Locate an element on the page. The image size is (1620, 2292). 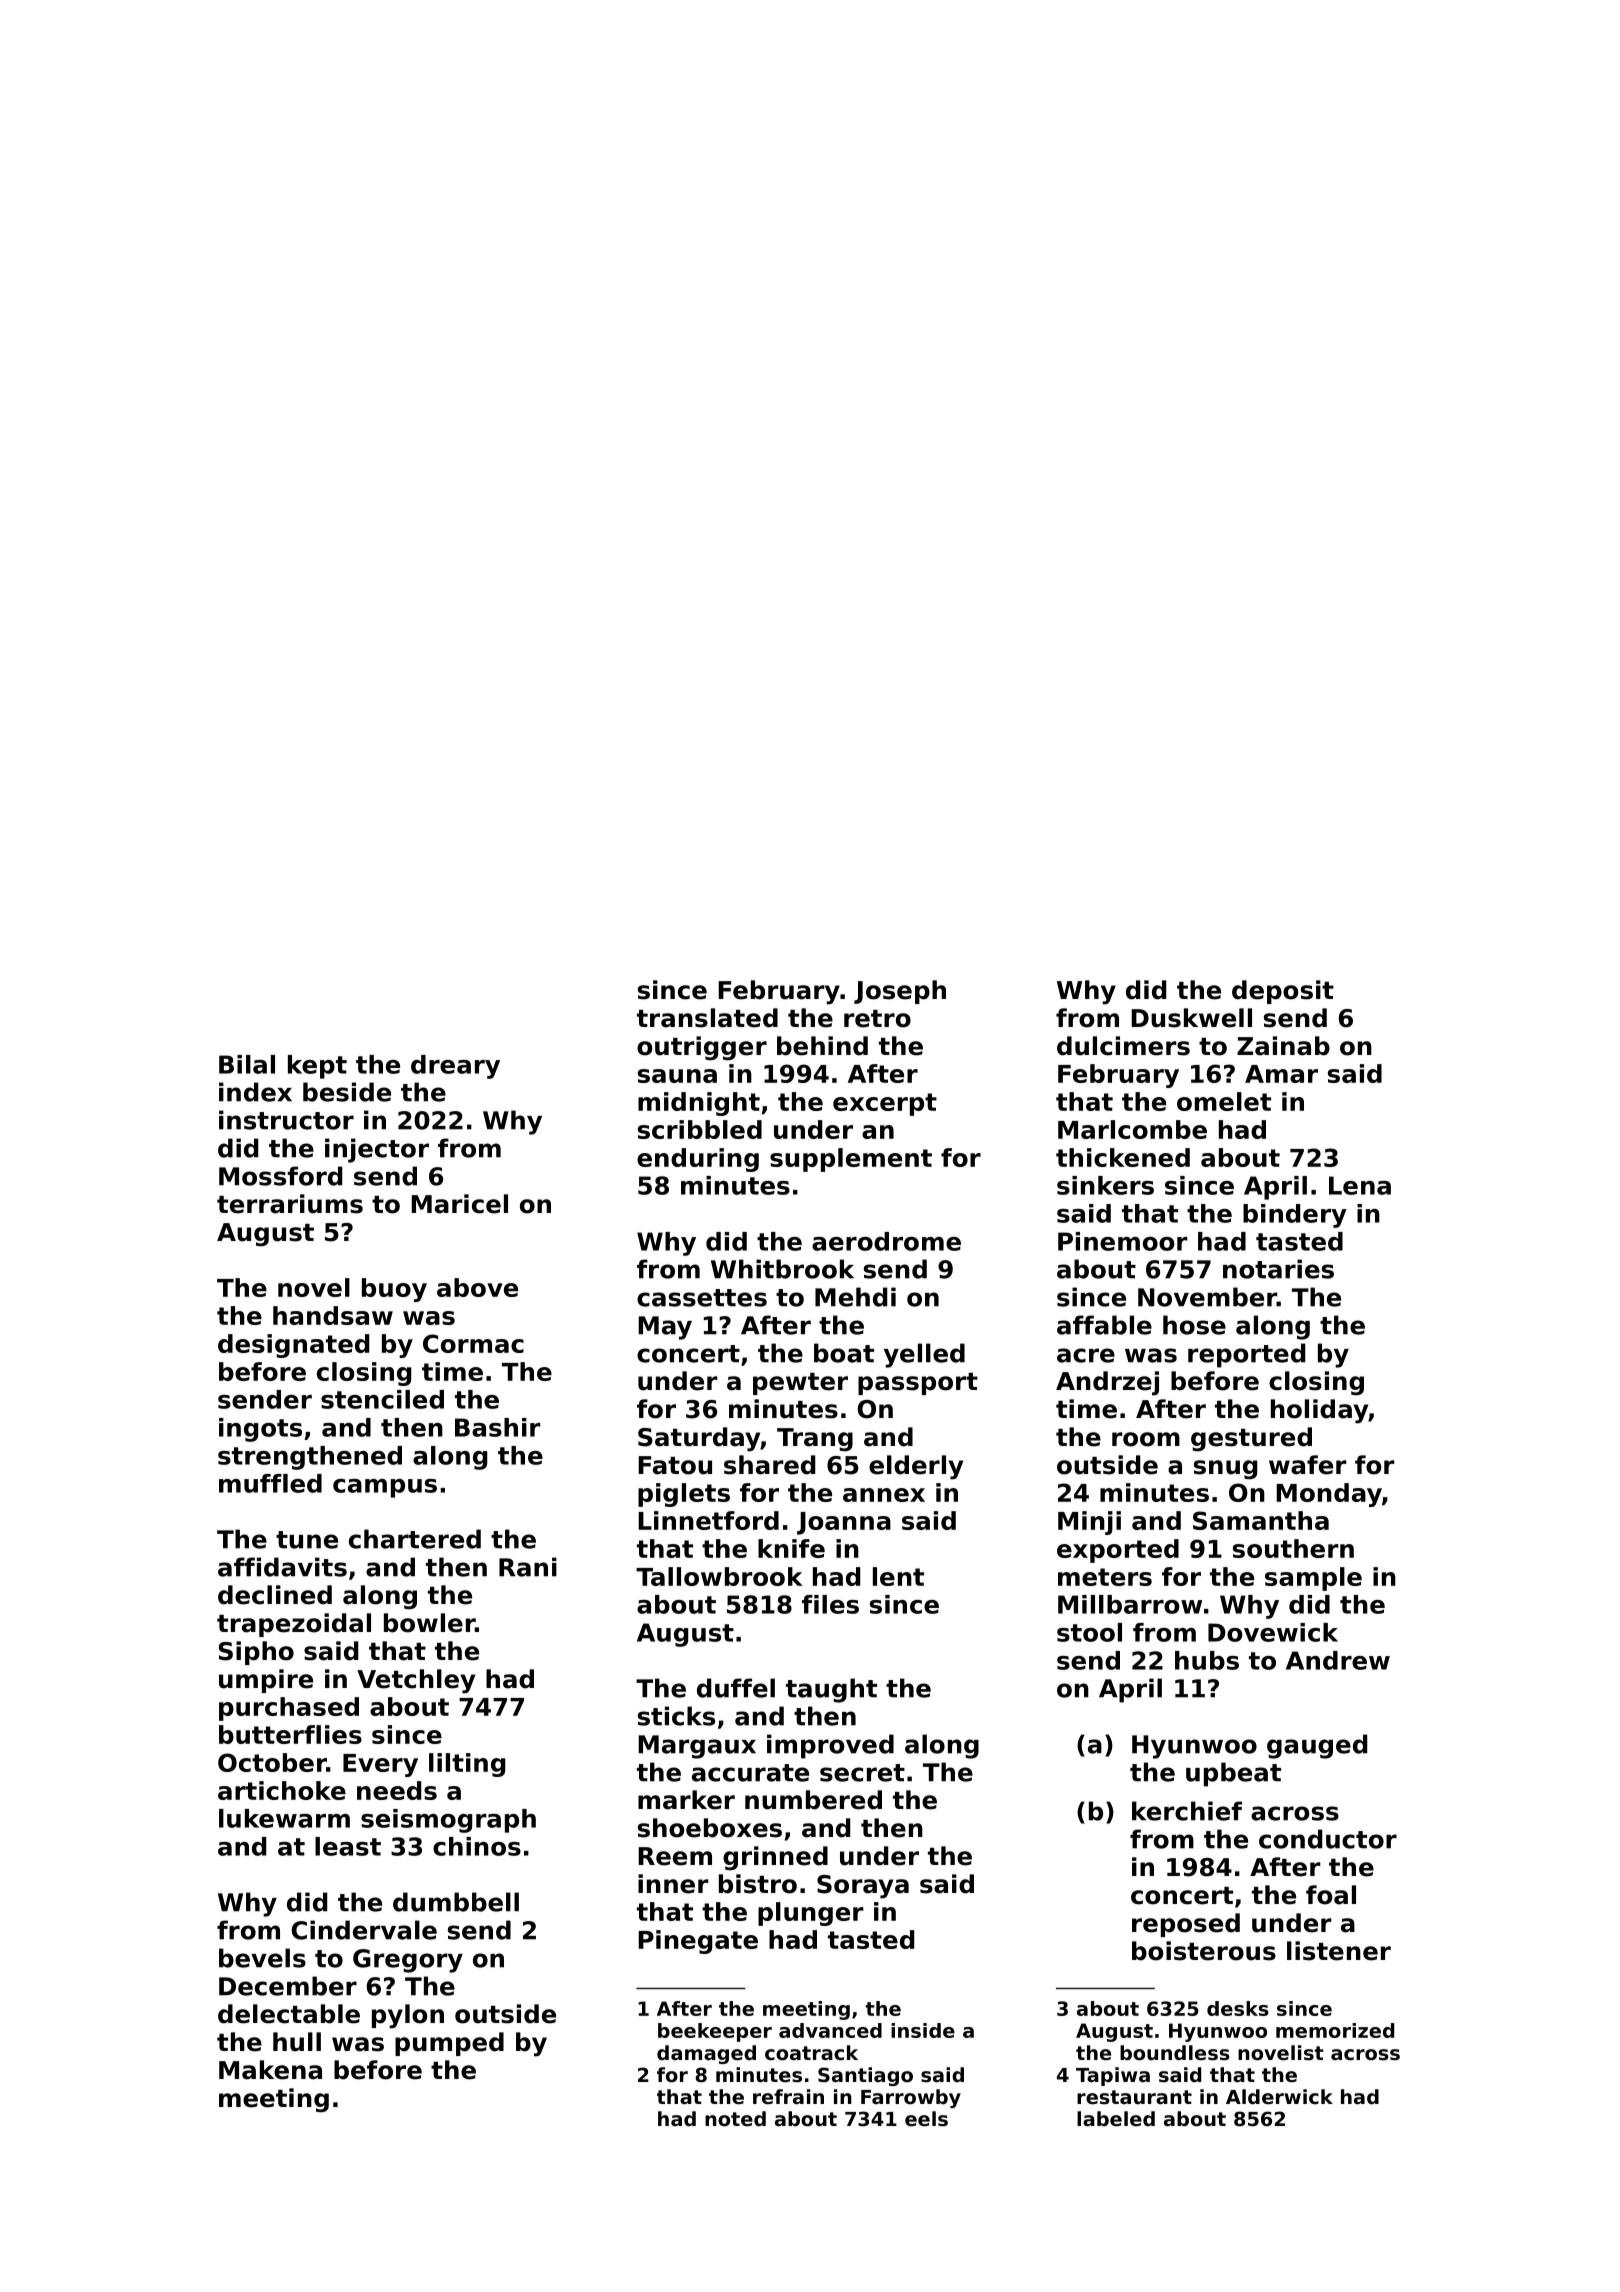
files is located at coordinates (830, 1604).
